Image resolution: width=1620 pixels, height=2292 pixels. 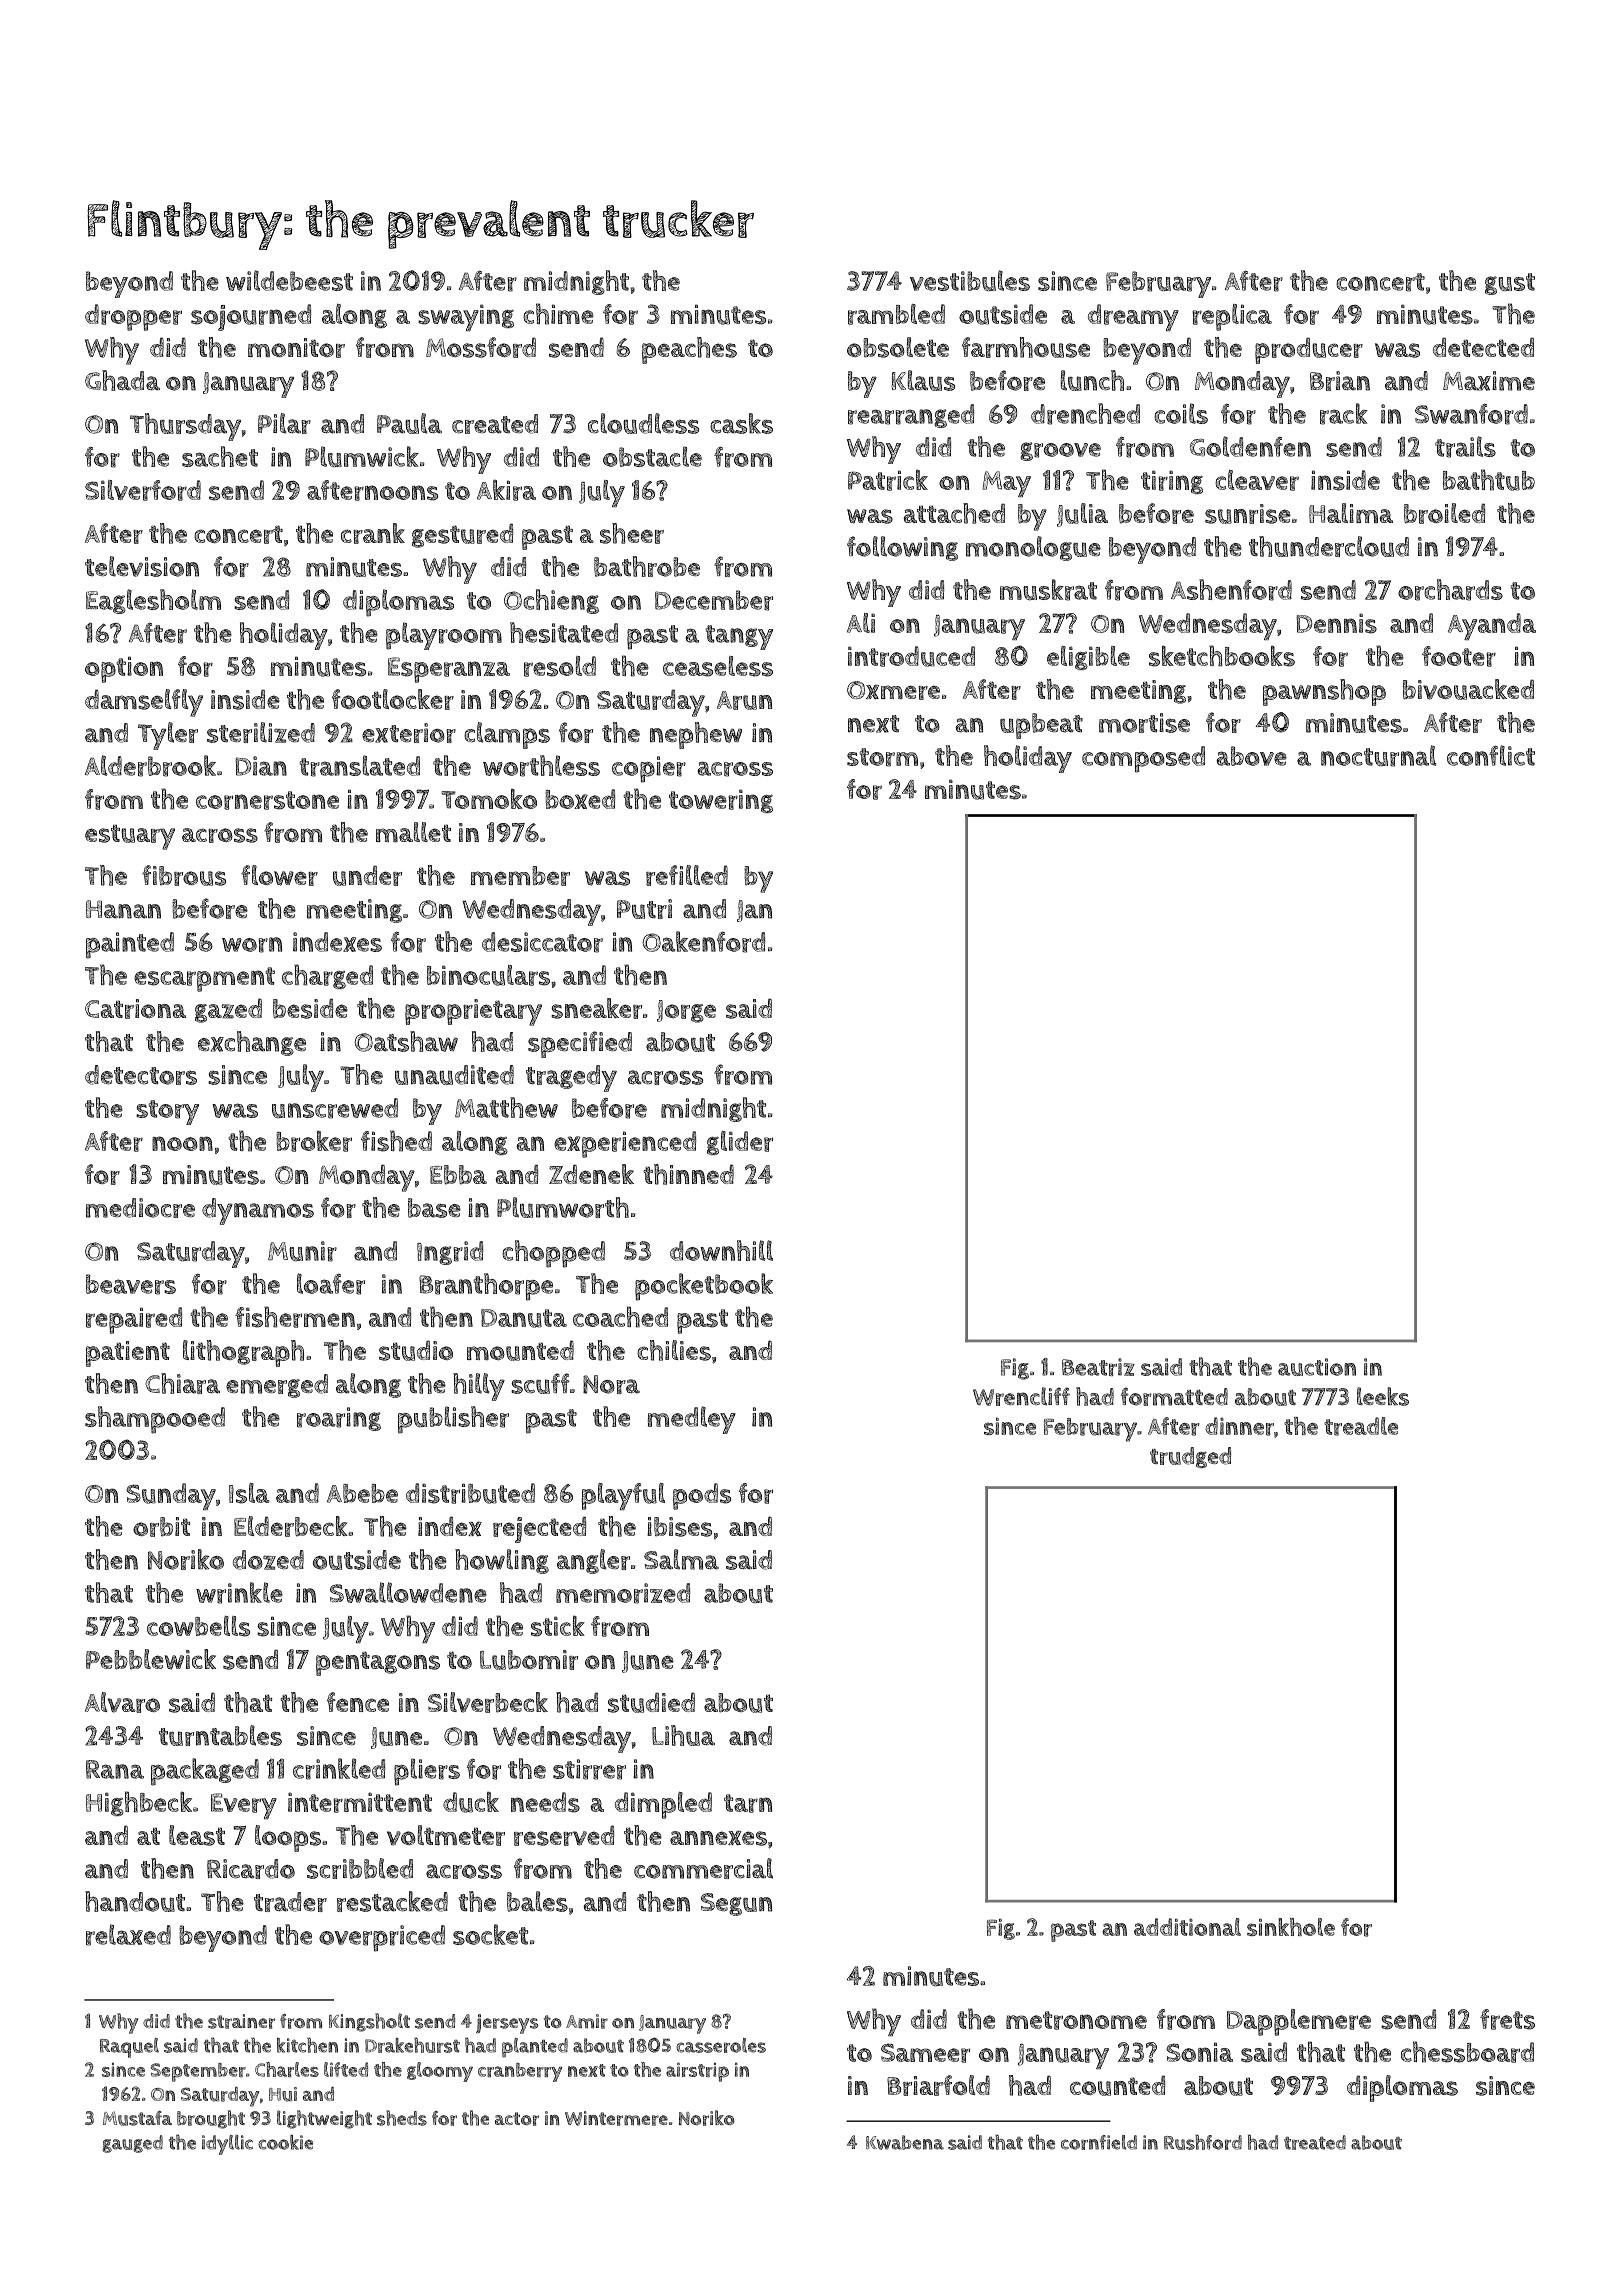 I want to click on tangy, so click(x=739, y=637).
